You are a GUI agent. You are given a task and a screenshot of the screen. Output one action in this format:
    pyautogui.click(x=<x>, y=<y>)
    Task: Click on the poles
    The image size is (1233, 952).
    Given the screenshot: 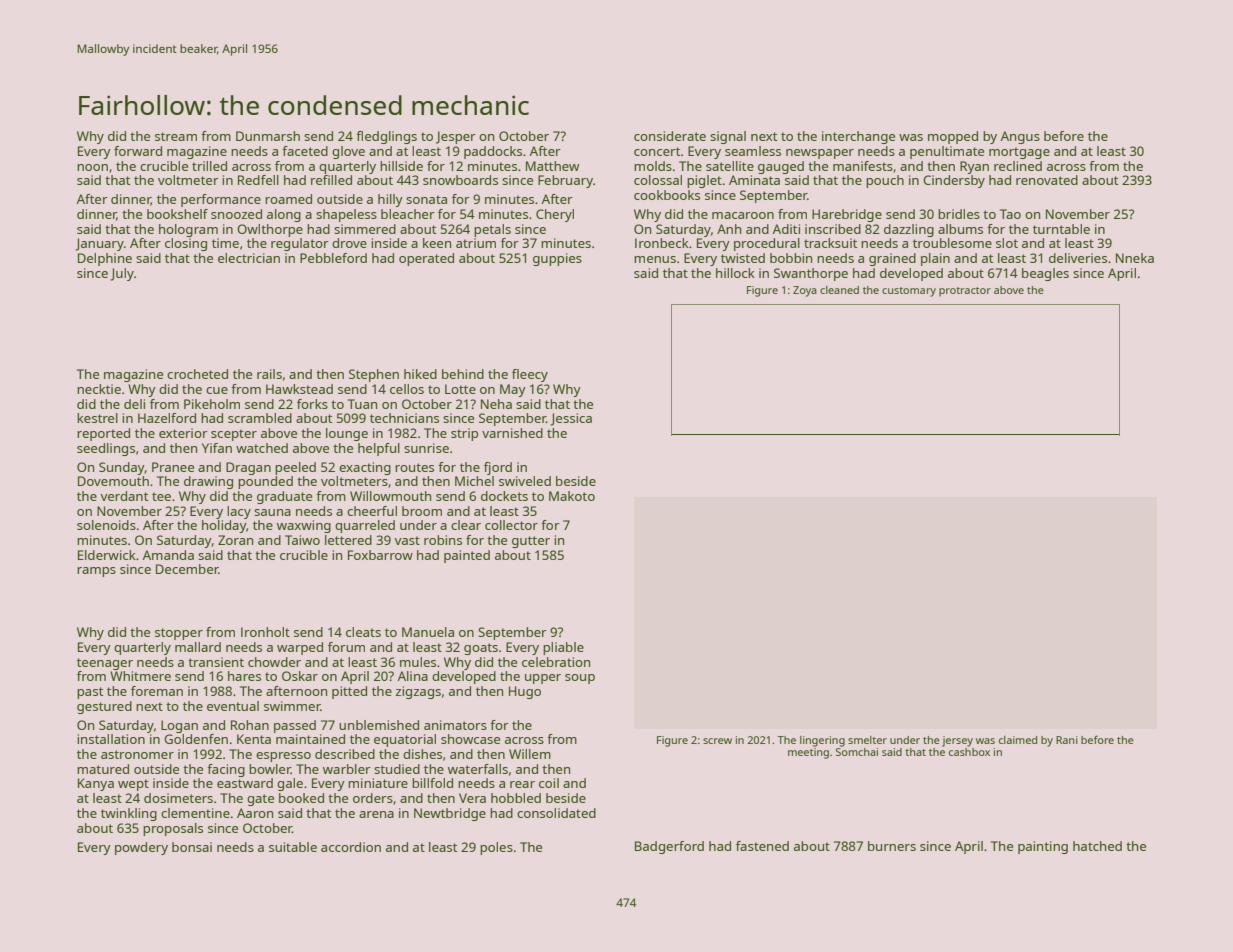 What is the action you would take?
    pyautogui.click(x=496, y=848)
